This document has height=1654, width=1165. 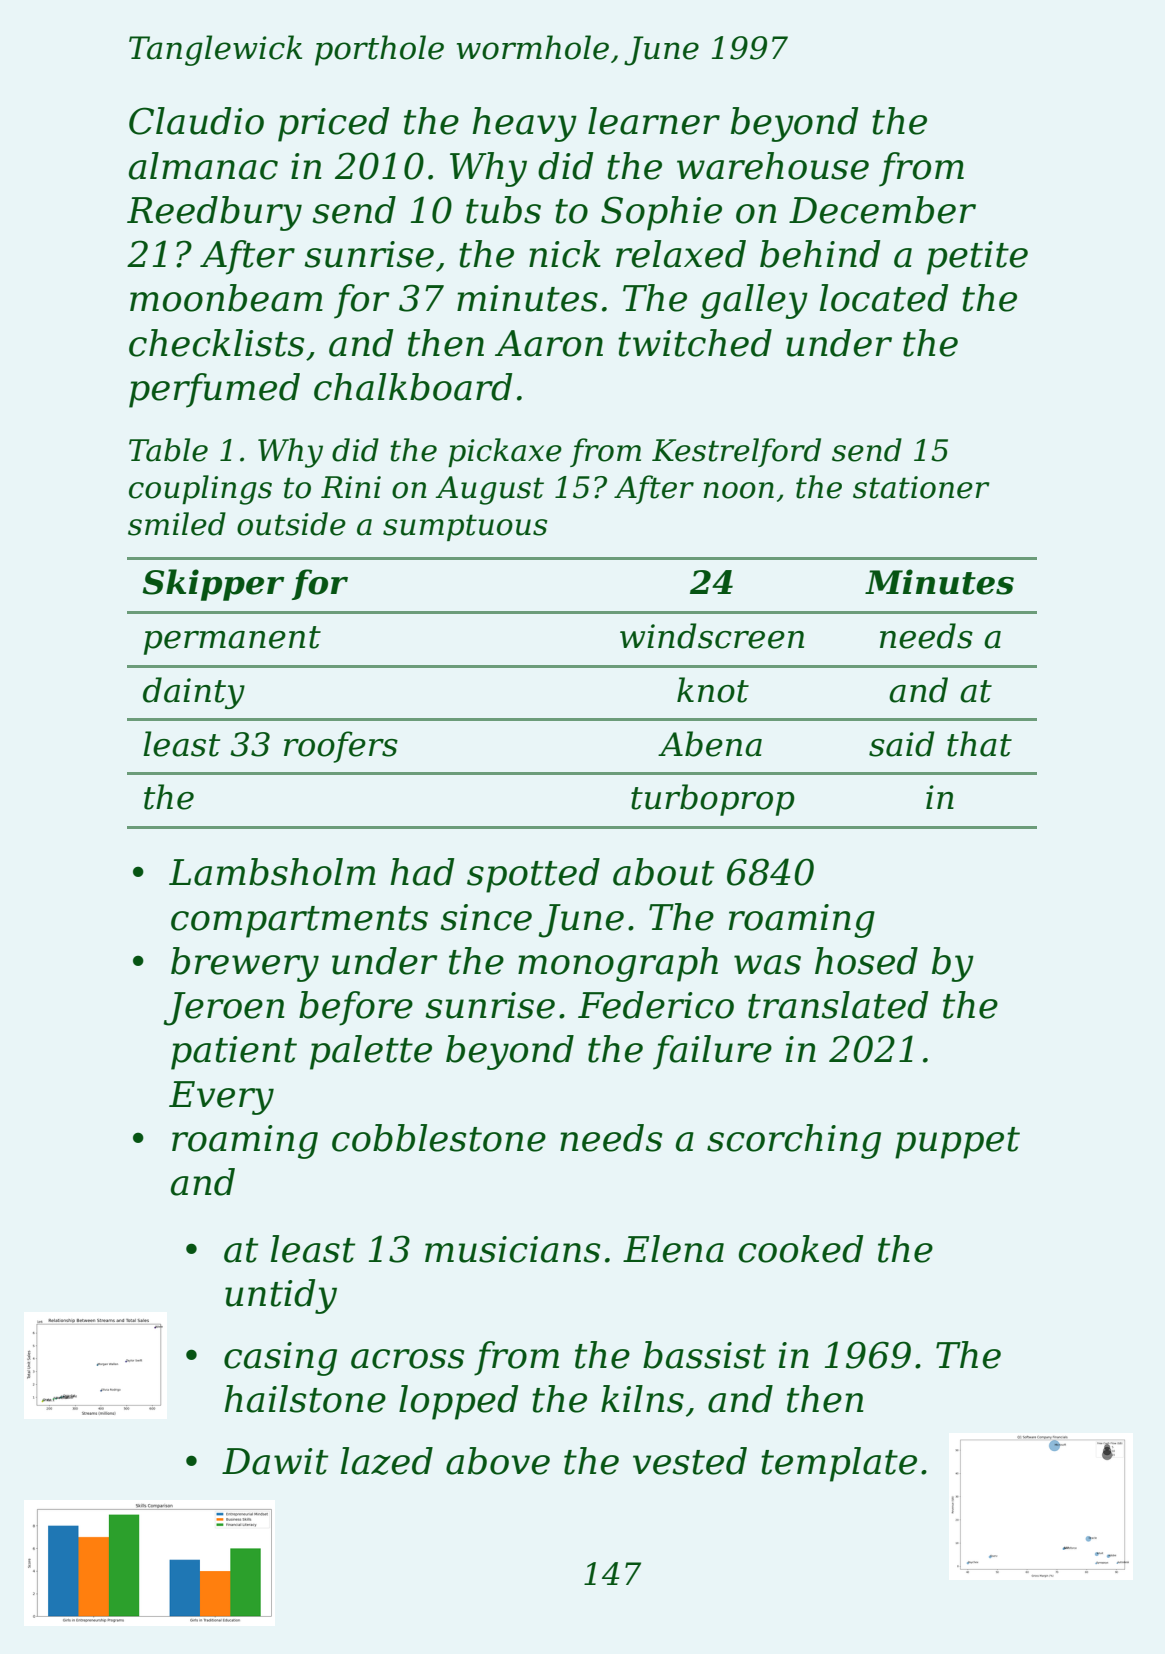 I want to click on warehouse, so click(x=773, y=166).
